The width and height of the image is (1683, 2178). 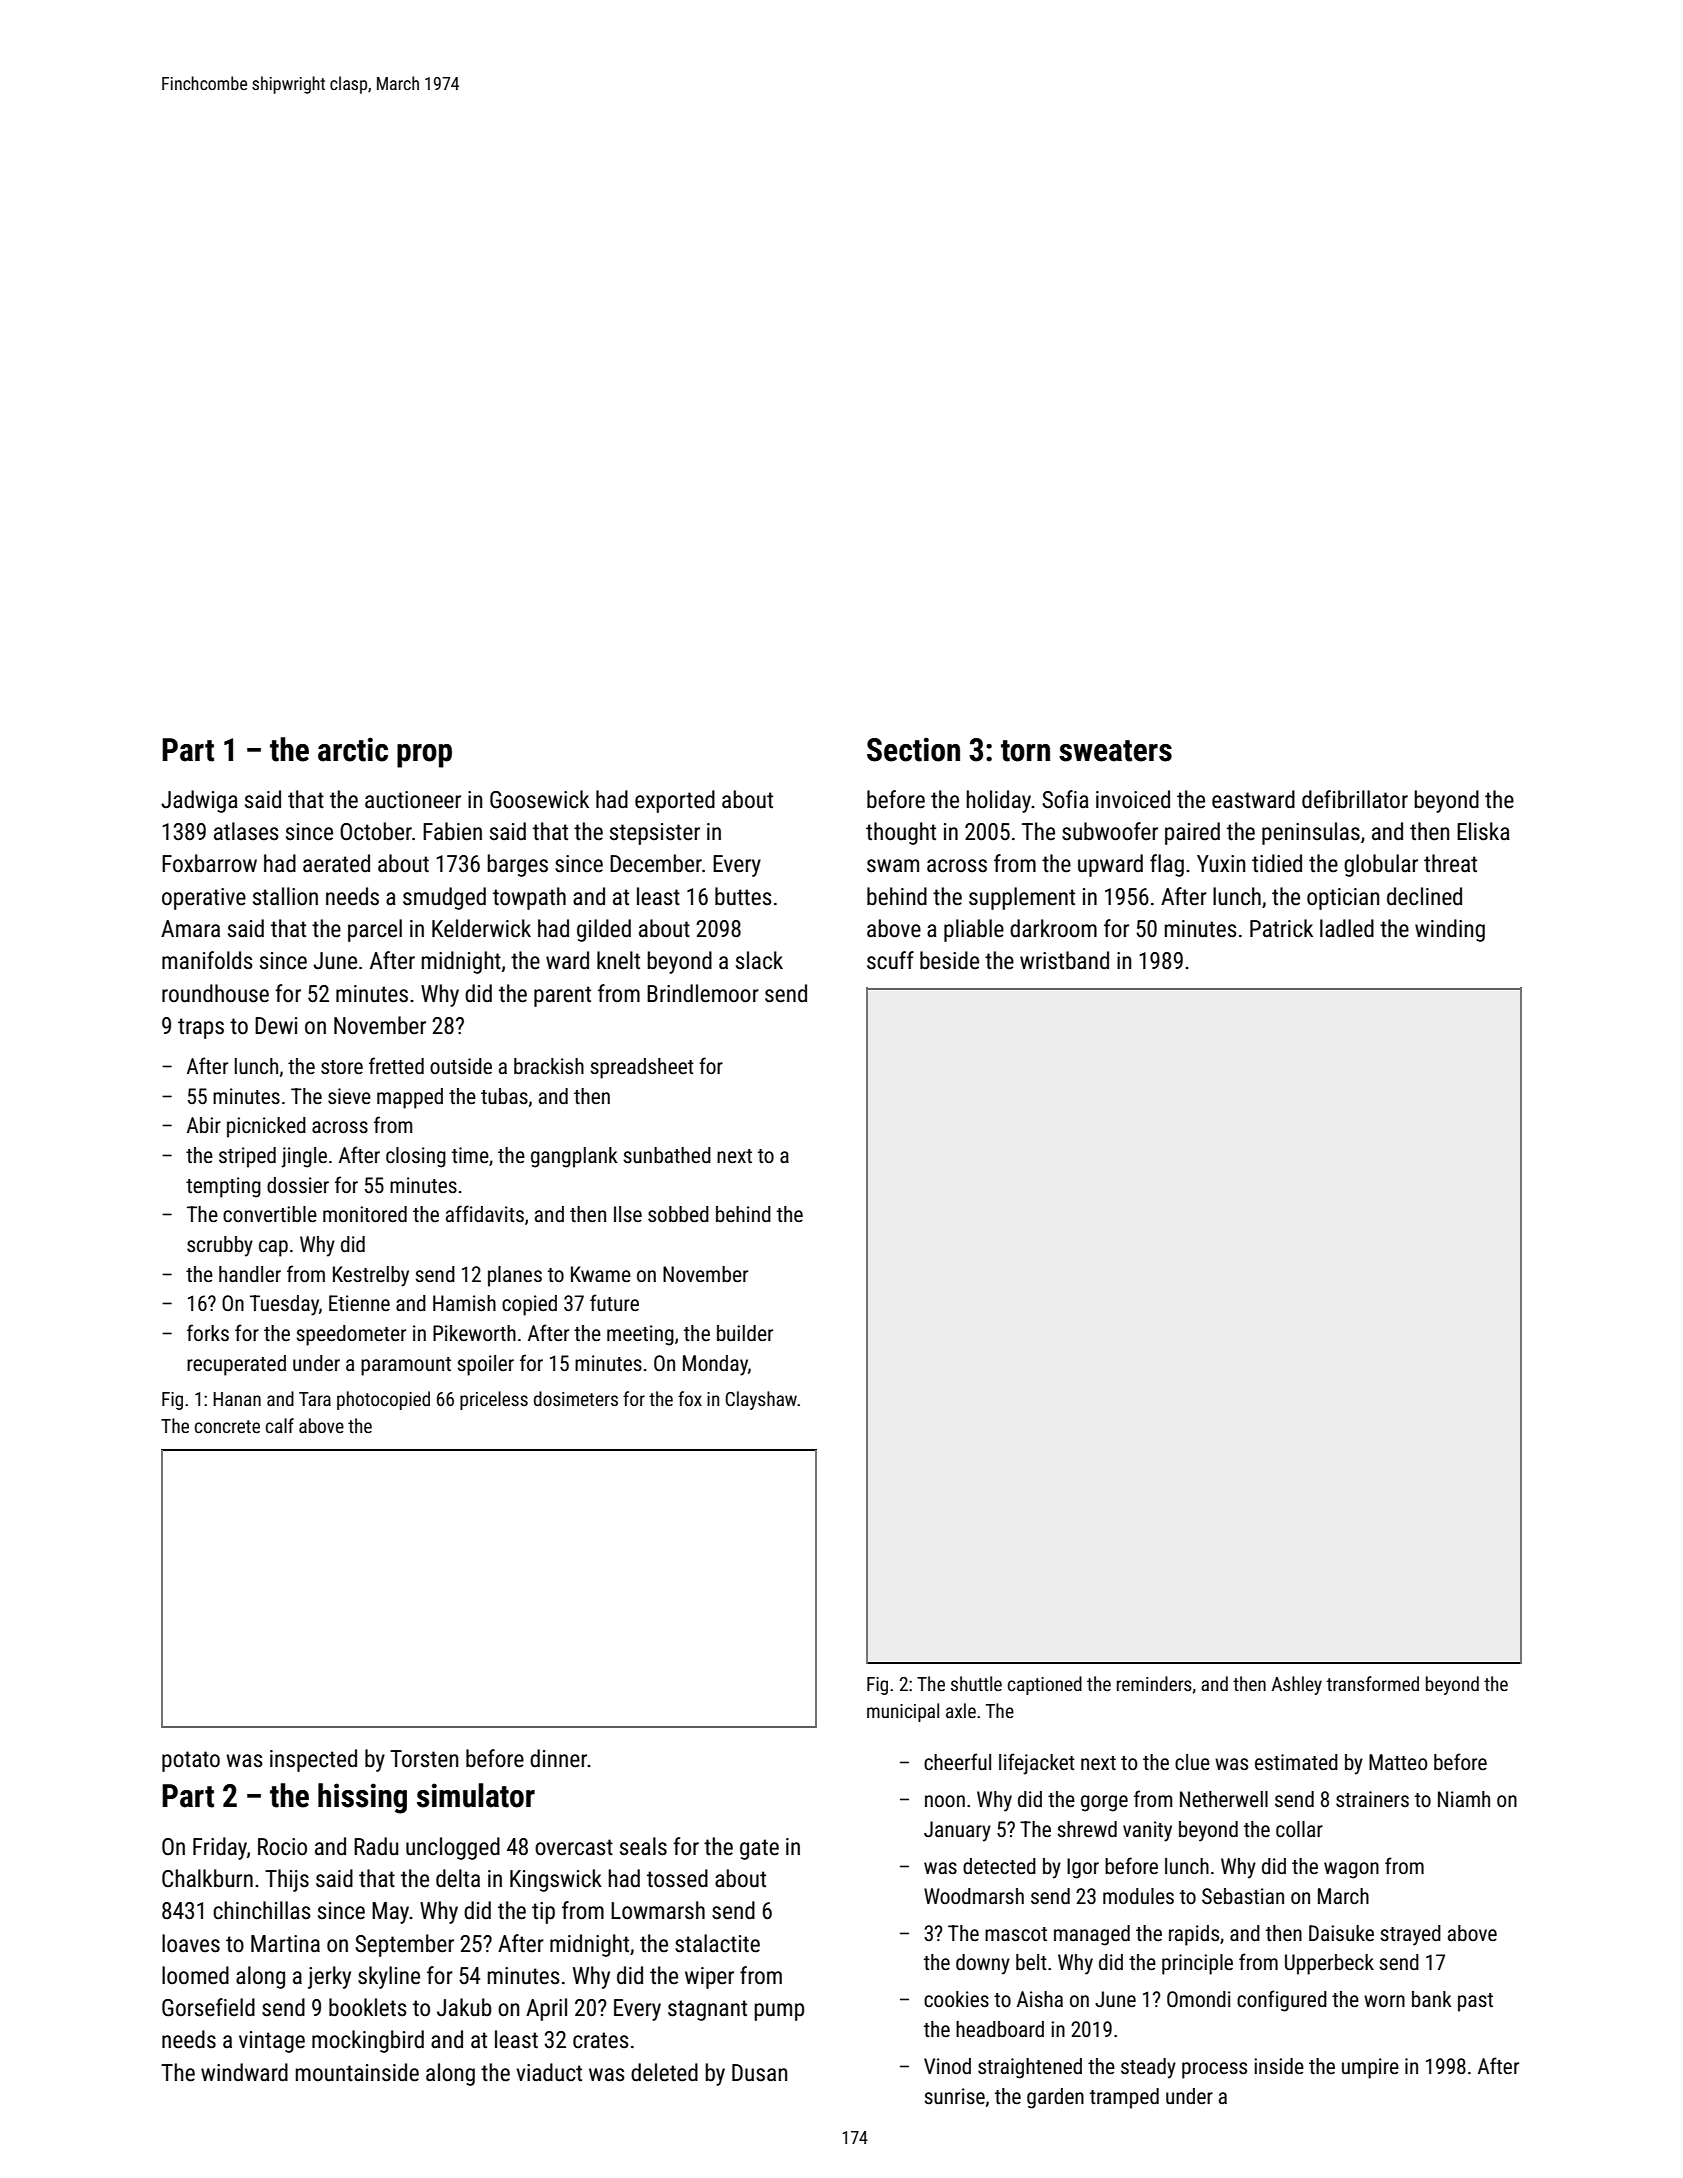 What do you see at coordinates (1124, 2098) in the image?
I see `tramped` at bounding box center [1124, 2098].
